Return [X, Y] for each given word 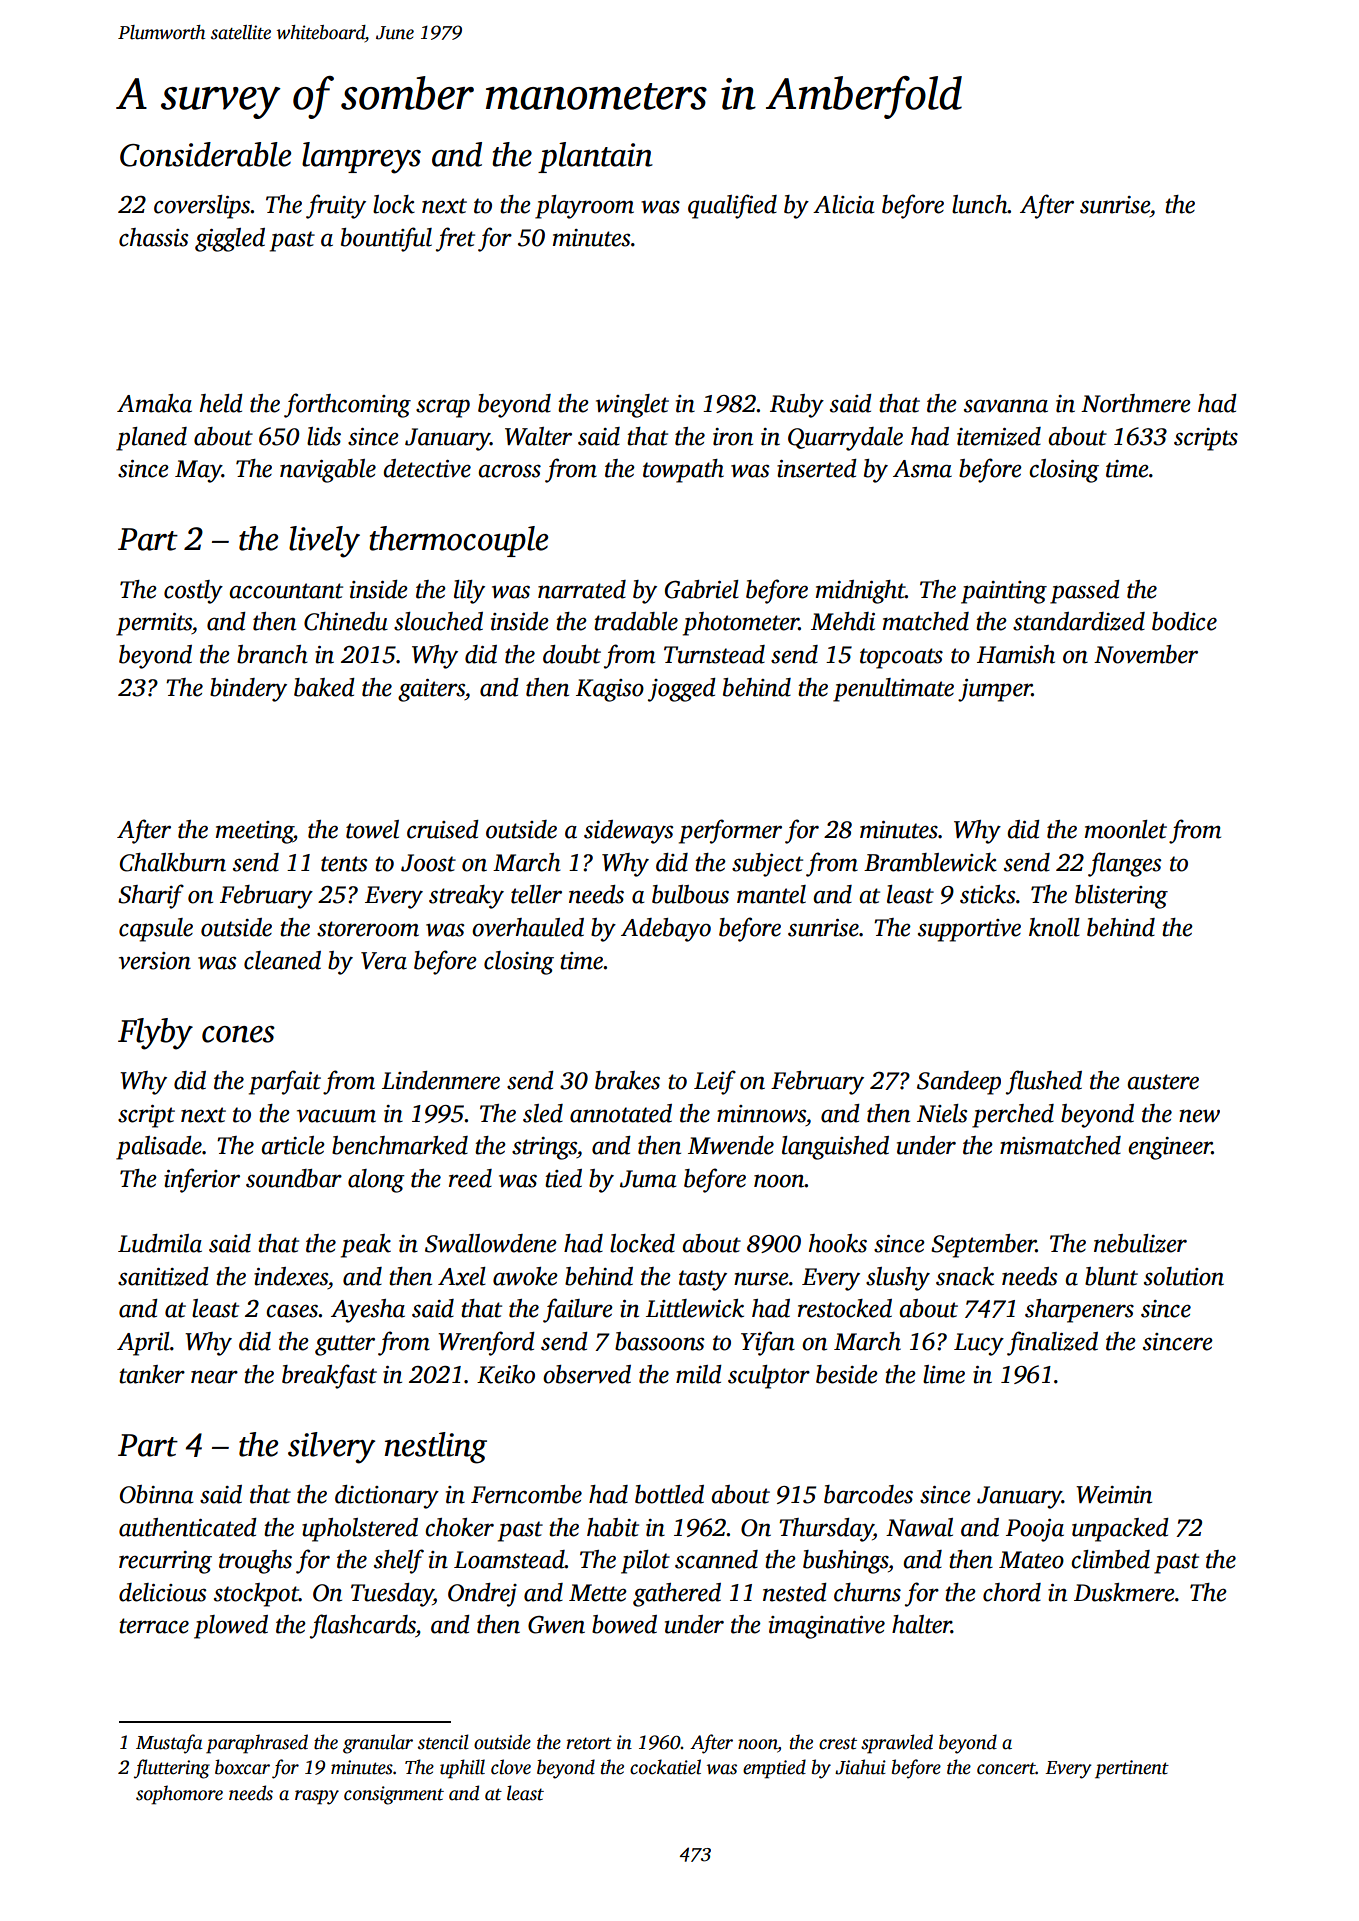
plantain [595, 157]
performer [730, 831]
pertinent [1132, 1769]
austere [1163, 1082]
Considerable [205, 154]
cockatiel [665, 1767]
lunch [980, 204]
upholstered [360, 1530]
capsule [156, 930]
